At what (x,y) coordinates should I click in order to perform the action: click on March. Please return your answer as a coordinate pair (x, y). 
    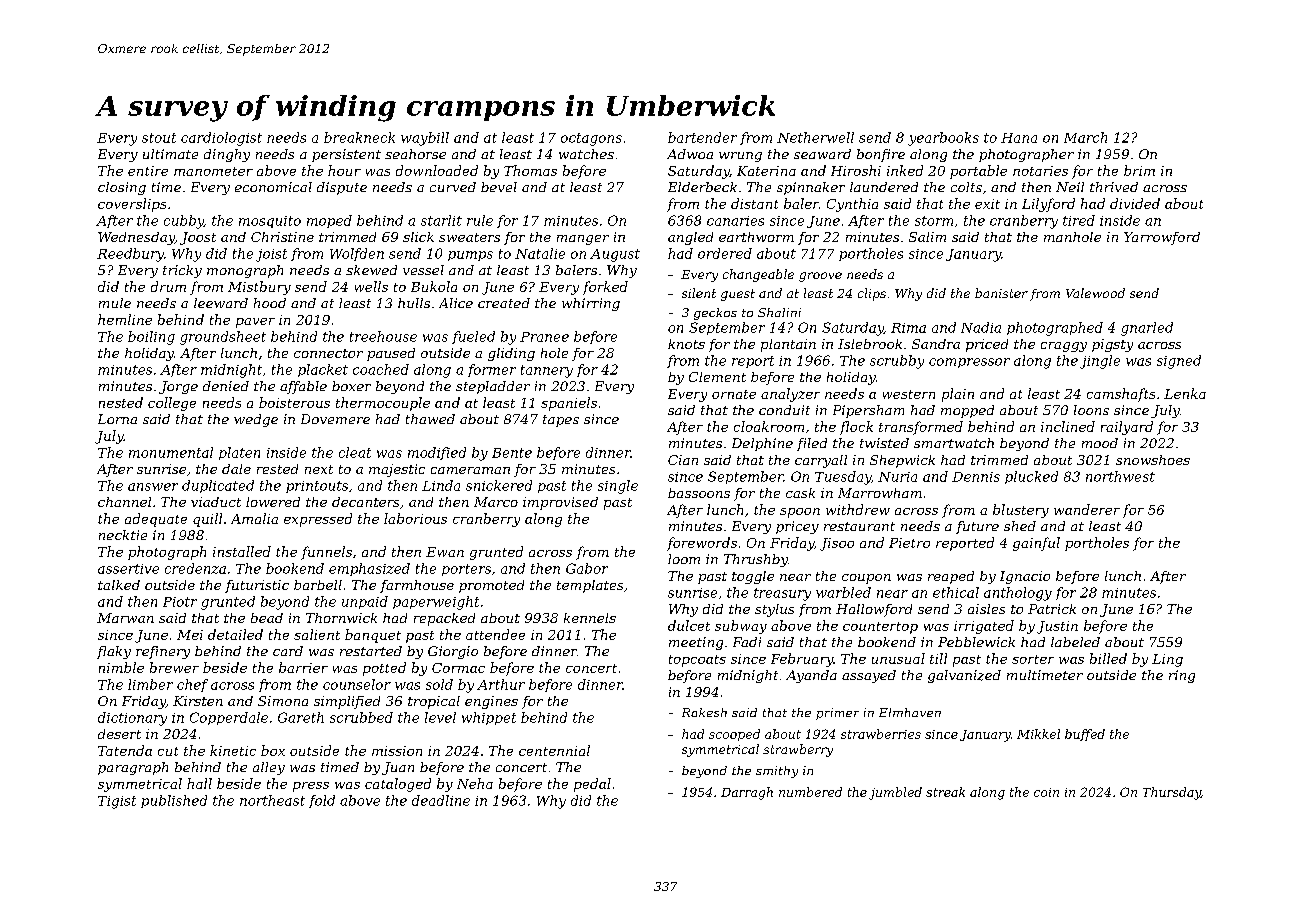
    Looking at the image, I should click on (1085, 137).
